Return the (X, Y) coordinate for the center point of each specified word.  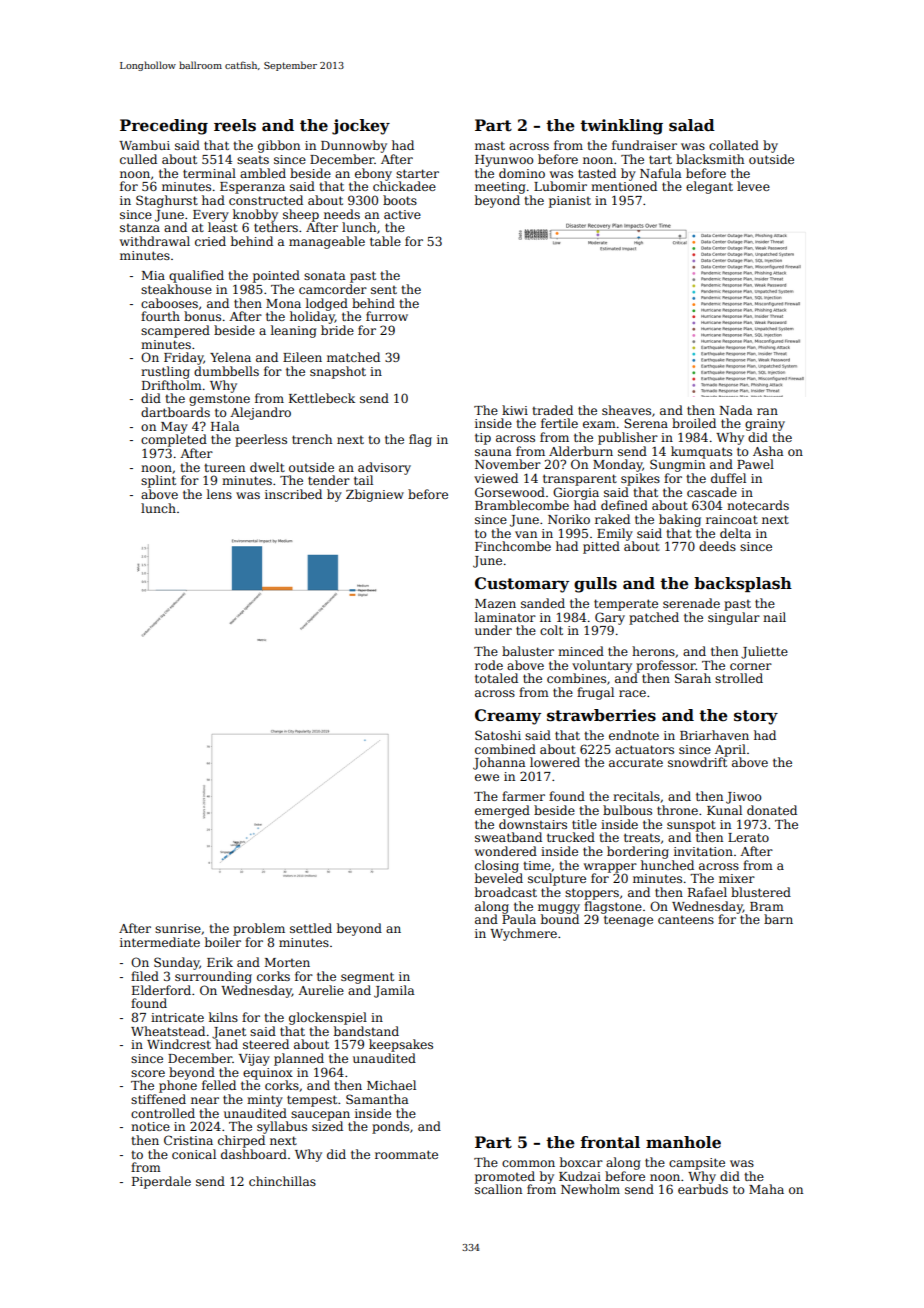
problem (259, 929)
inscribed (293, 494)
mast (490, 146)
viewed (496, 478)
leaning (294, 331)
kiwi (515, 410)
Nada (735, 410)
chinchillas (282, 1181)
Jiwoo (743, 798)
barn (778, 919)
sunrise (178, 928)
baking (680, 520)
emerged (502, 811)
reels (235, 125)
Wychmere (523, 934)
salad (692, 125)
